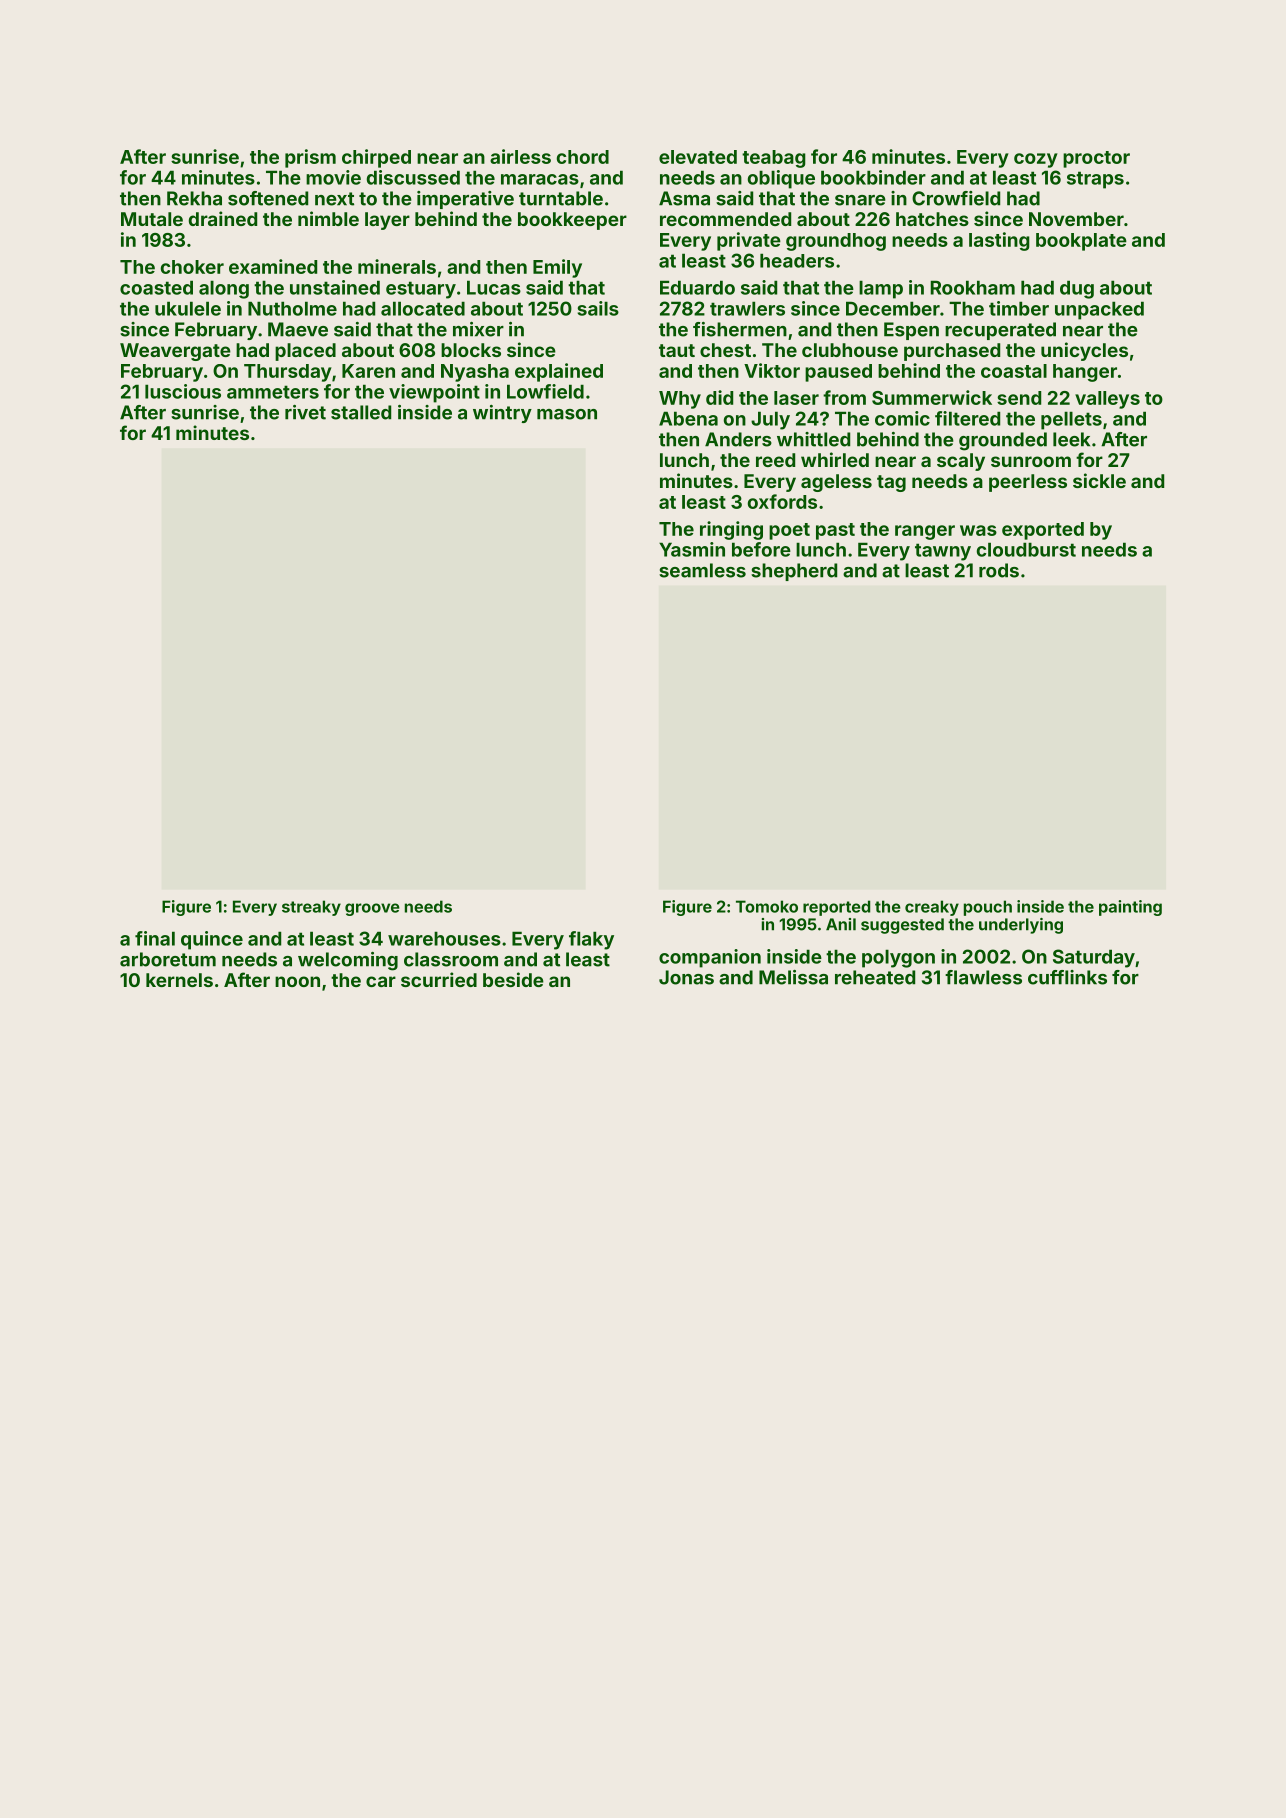  Describe the element at coordinates (692, 549) in the image. I see `Yasmin` at that location.
